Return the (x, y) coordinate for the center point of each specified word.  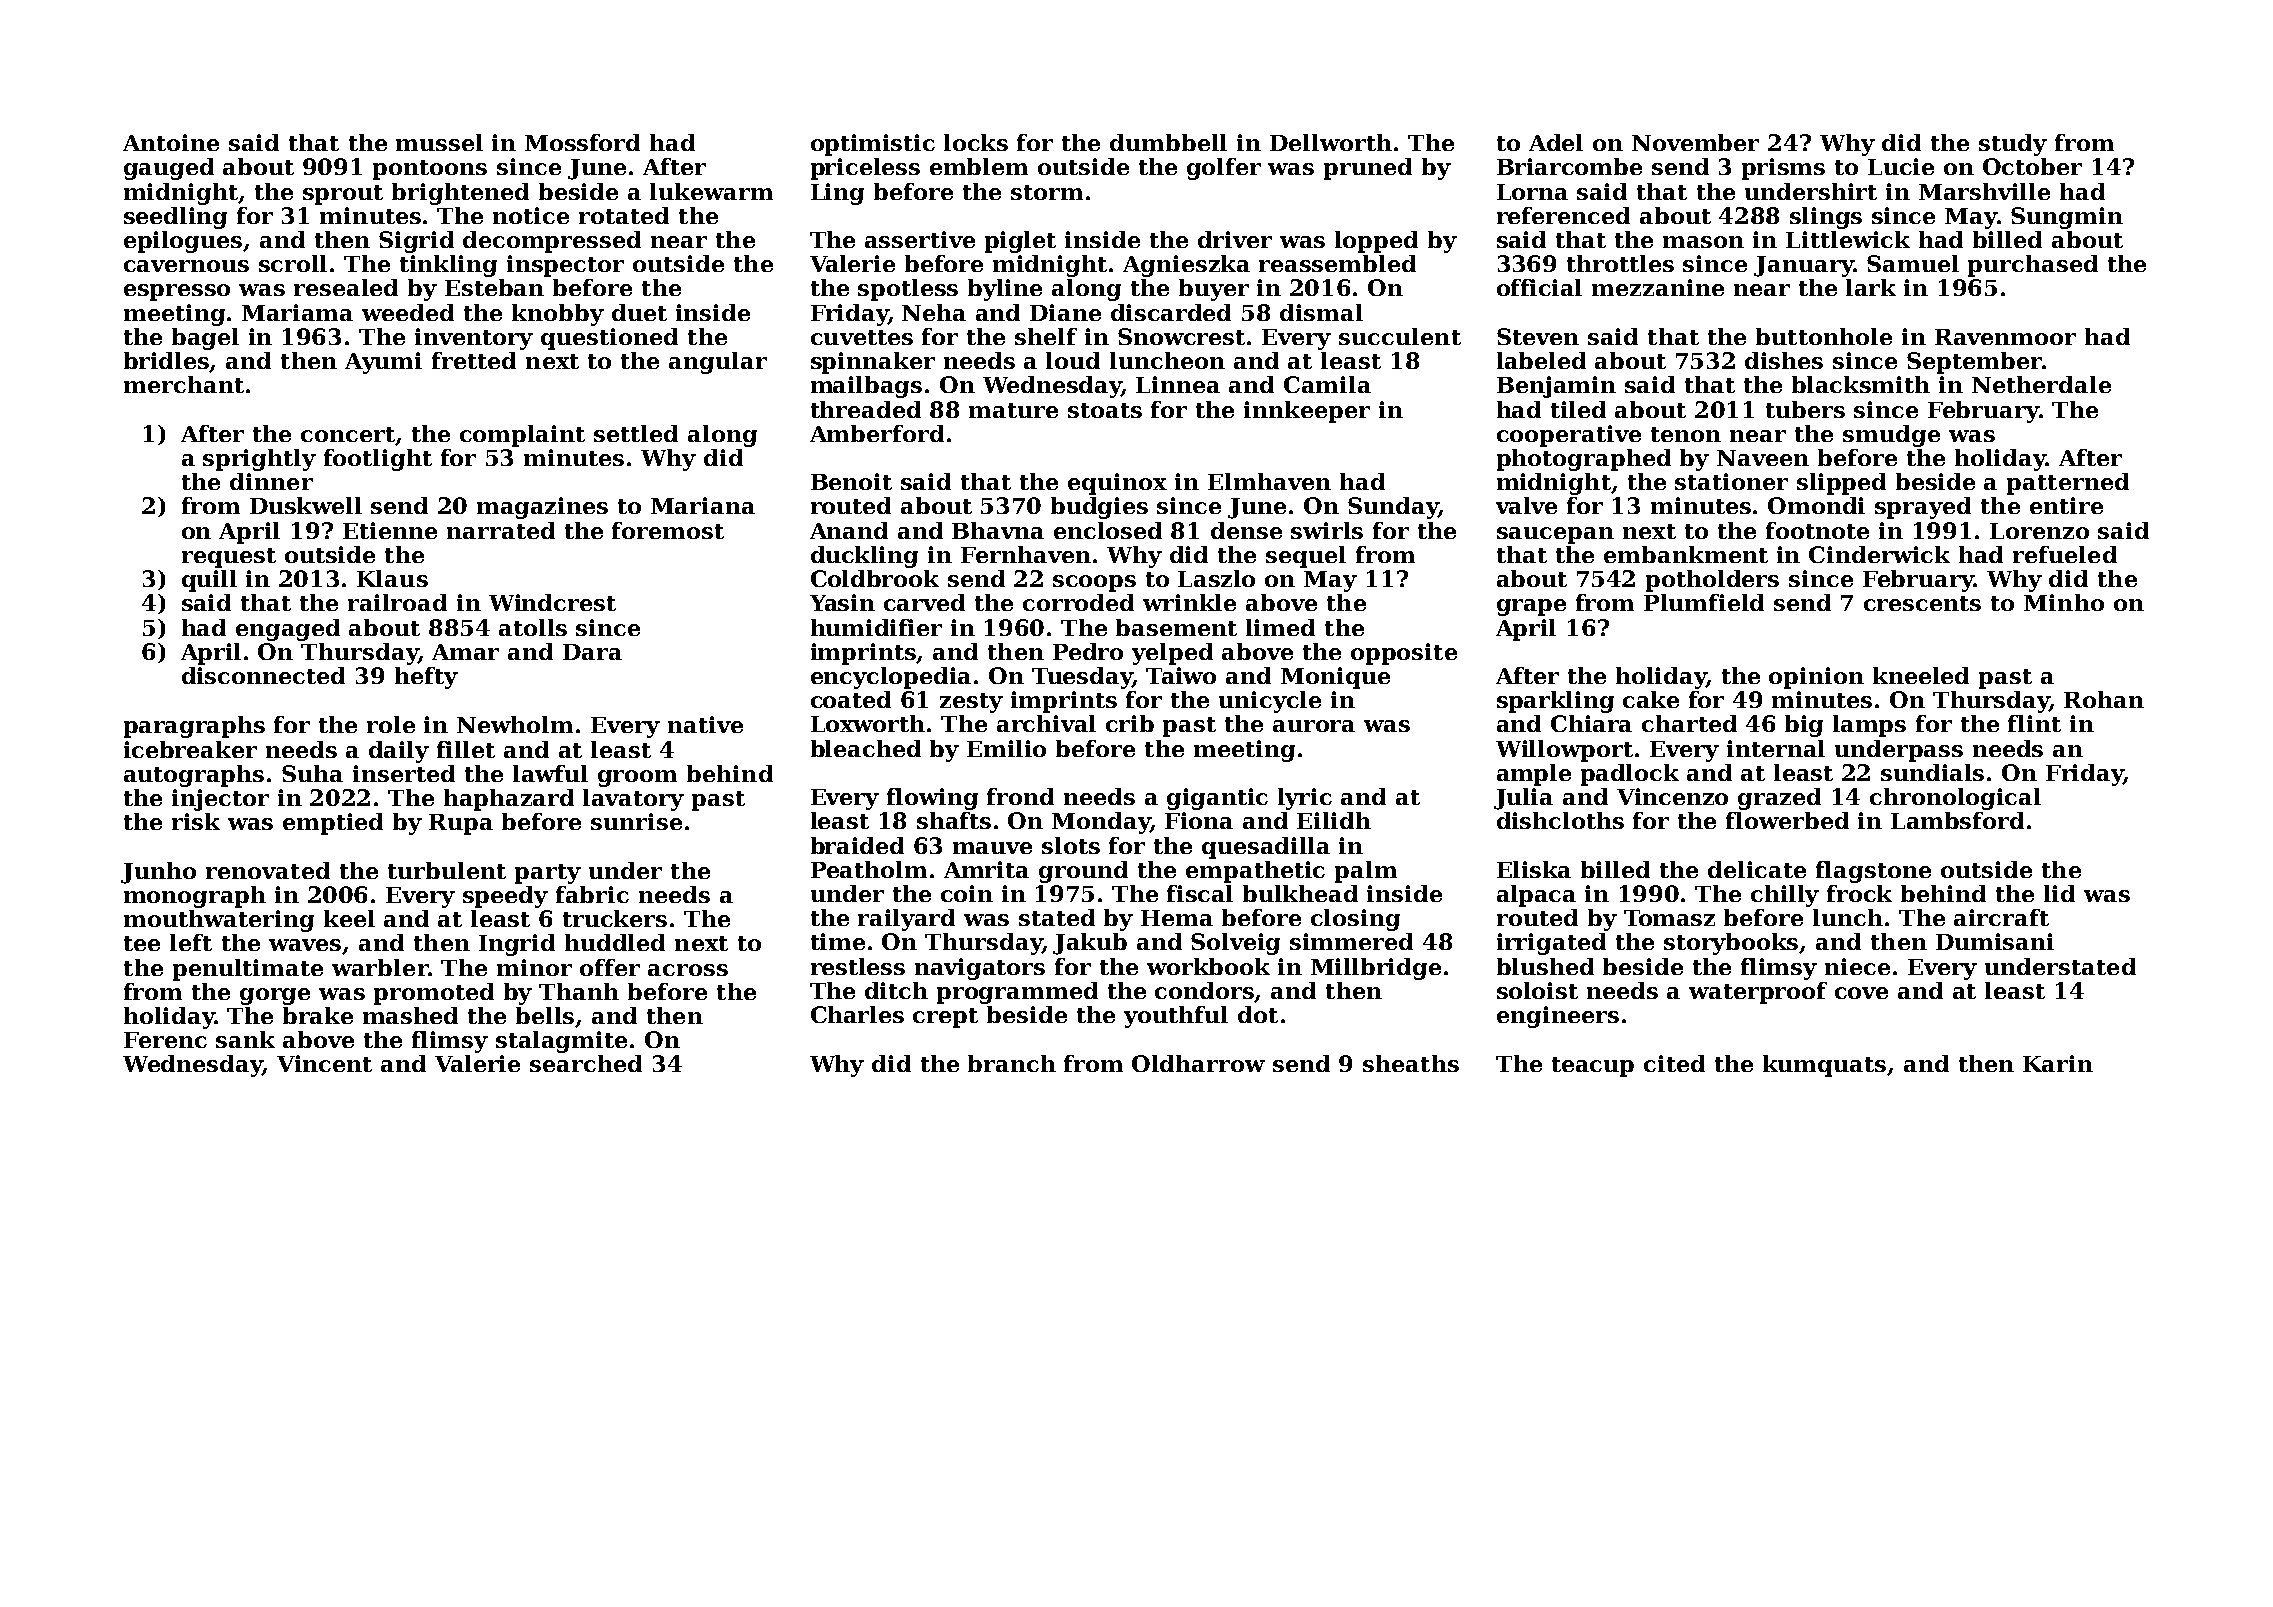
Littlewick (1848, 239)
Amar (465, 652)
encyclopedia (891, 678)
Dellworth (1331, 142)
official (1539, 287)
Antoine (171, 142)
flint (2034, 723)
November (1695, 142)
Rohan (2104, 699)
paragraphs (194, 727)
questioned (609, 339)
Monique (1335, 678)
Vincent (324, 1063)
